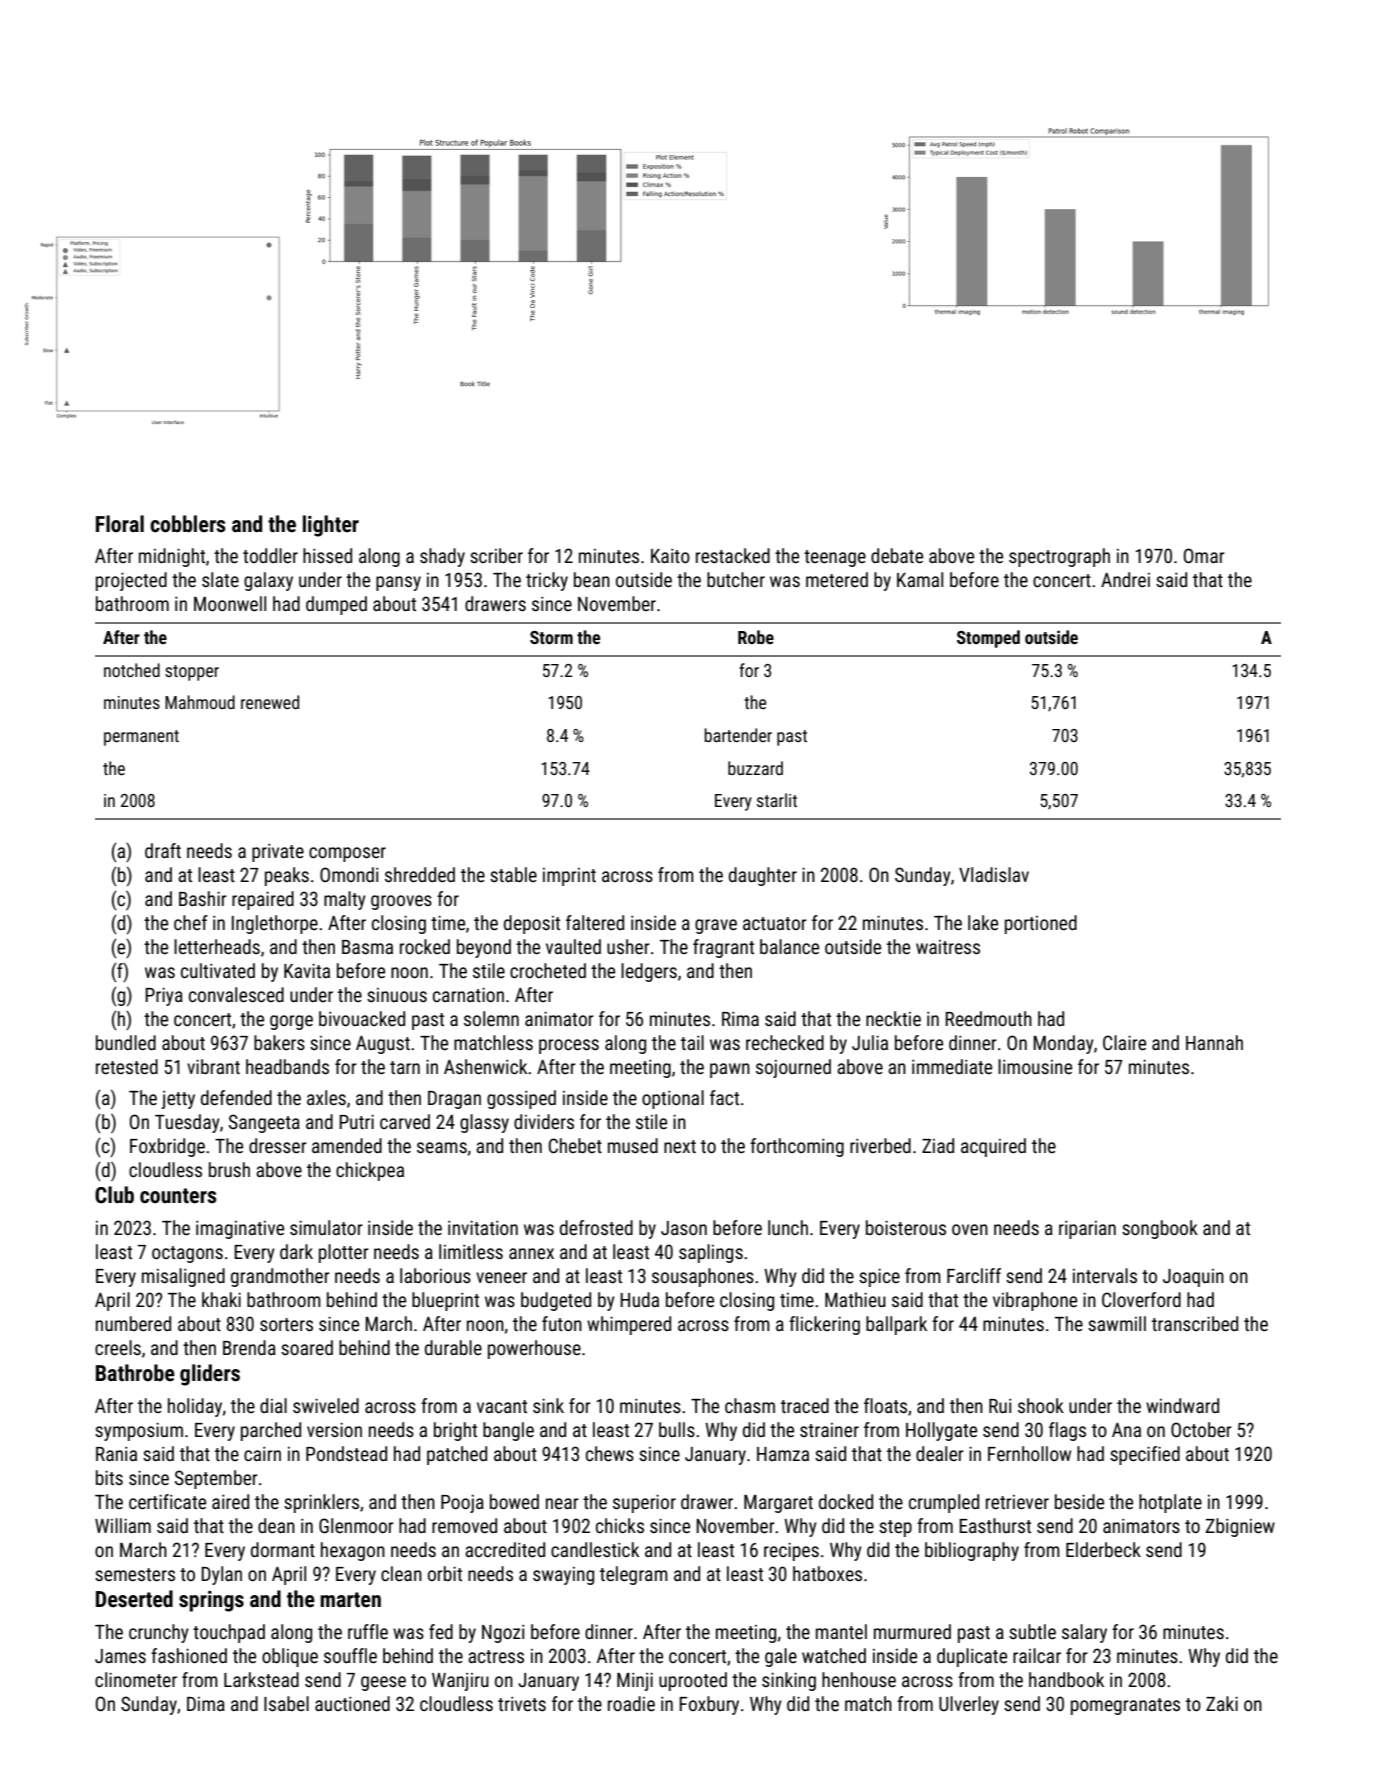 The image size is (1375, 1779). What do you see at coordinates (548, 970) in the screenshot?
I see `crocheted` at bounding box center [548, 970].
